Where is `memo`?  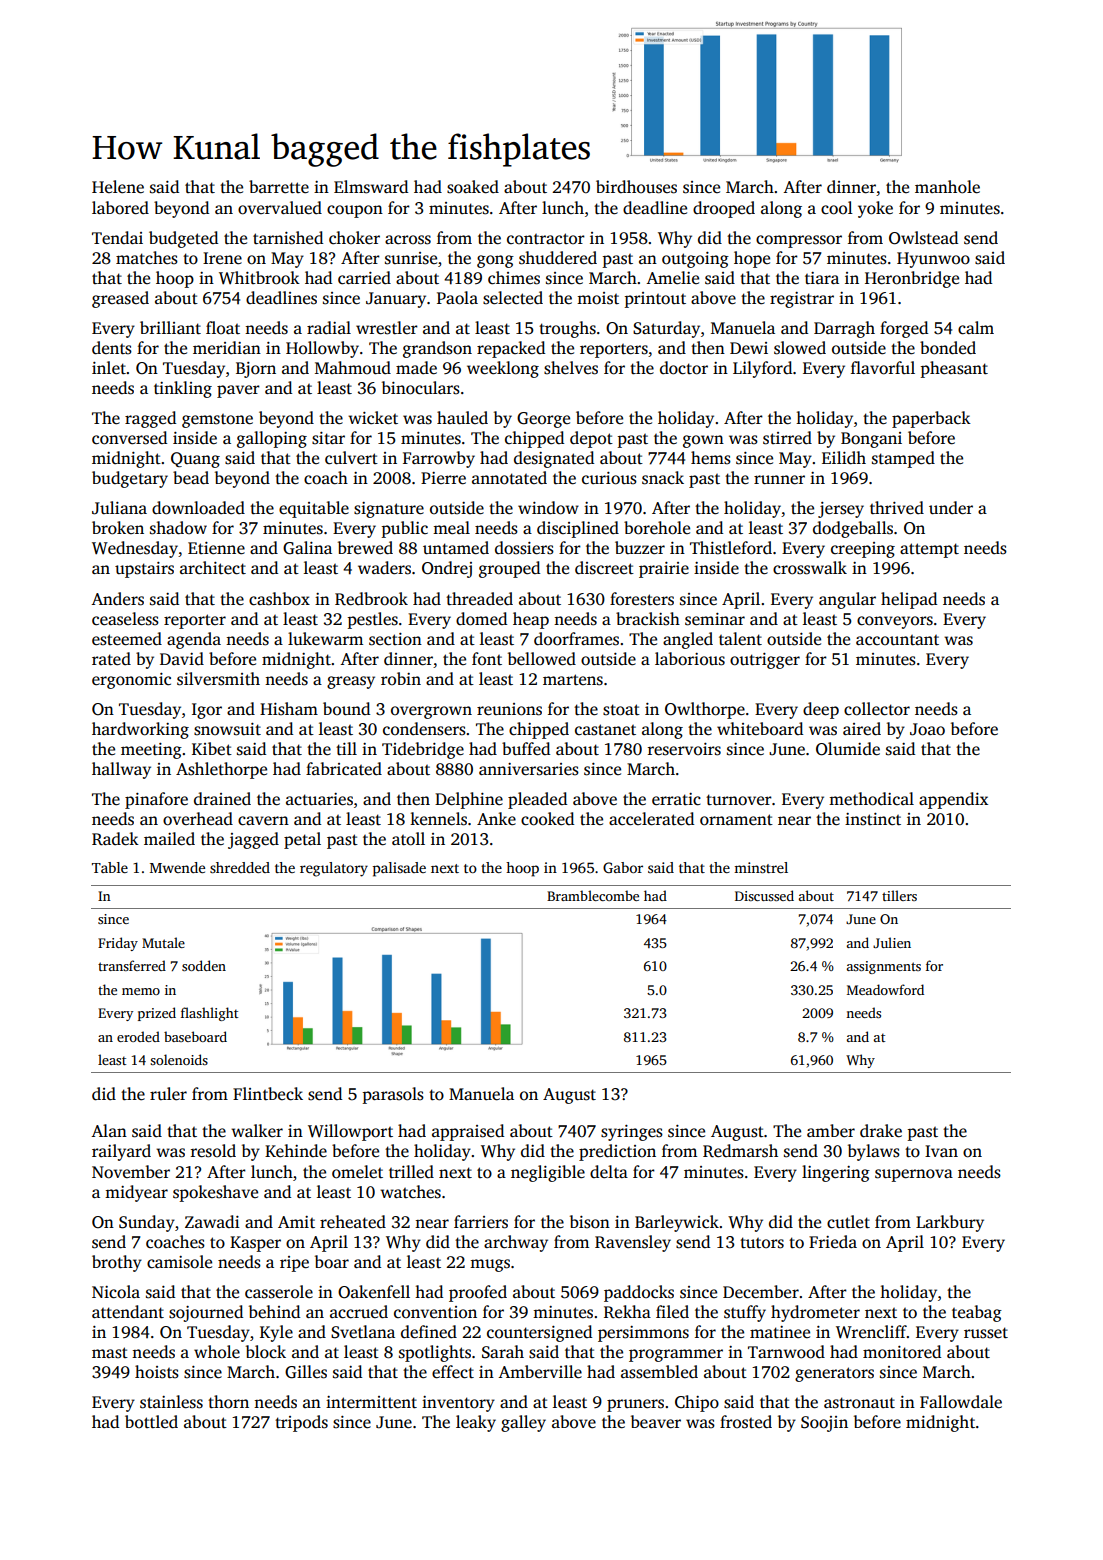 memo is located at coordinates (141, 991).
